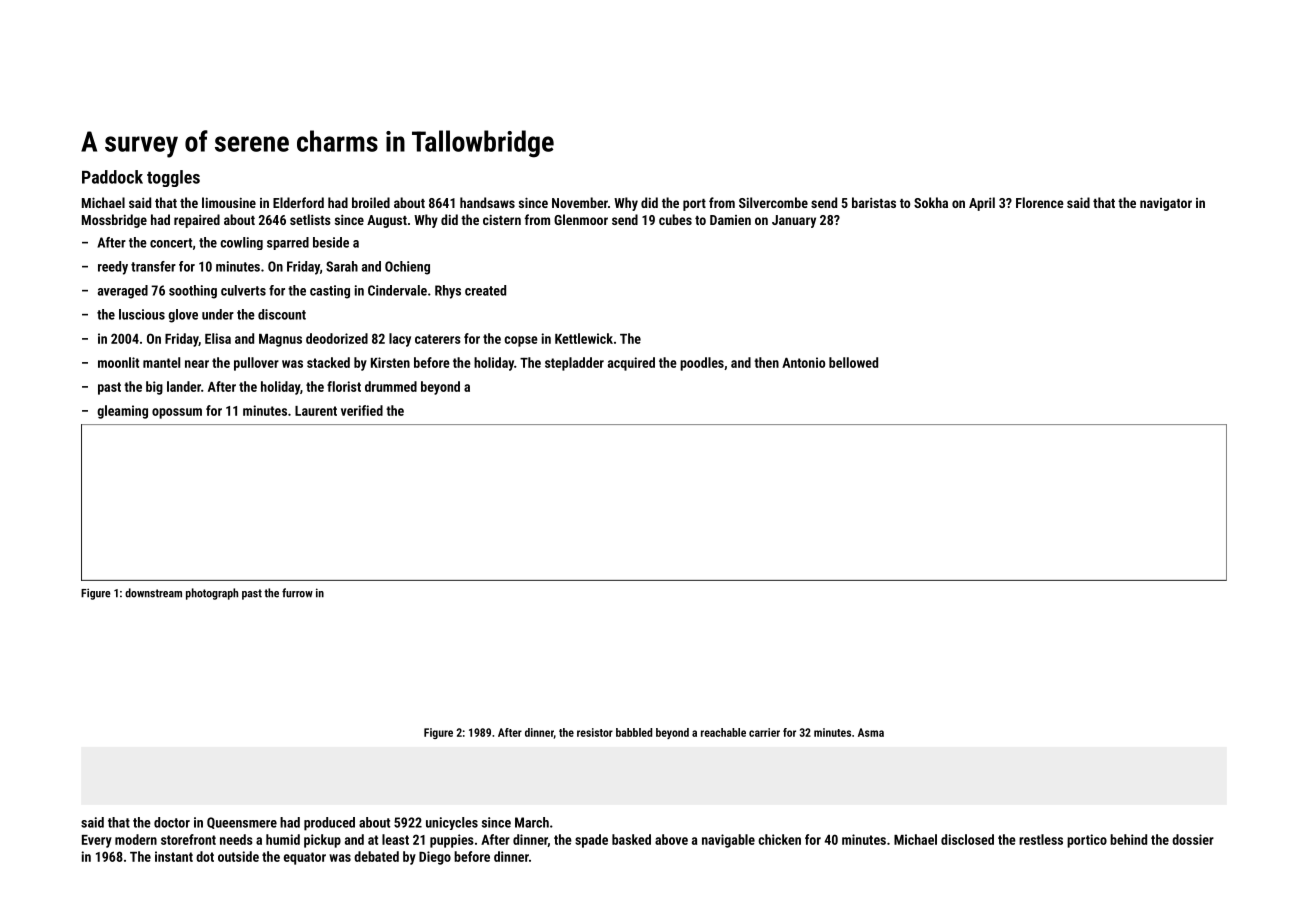  Describe the element at coordinates (702, 364) in the image. I see `poodles` at that location.
